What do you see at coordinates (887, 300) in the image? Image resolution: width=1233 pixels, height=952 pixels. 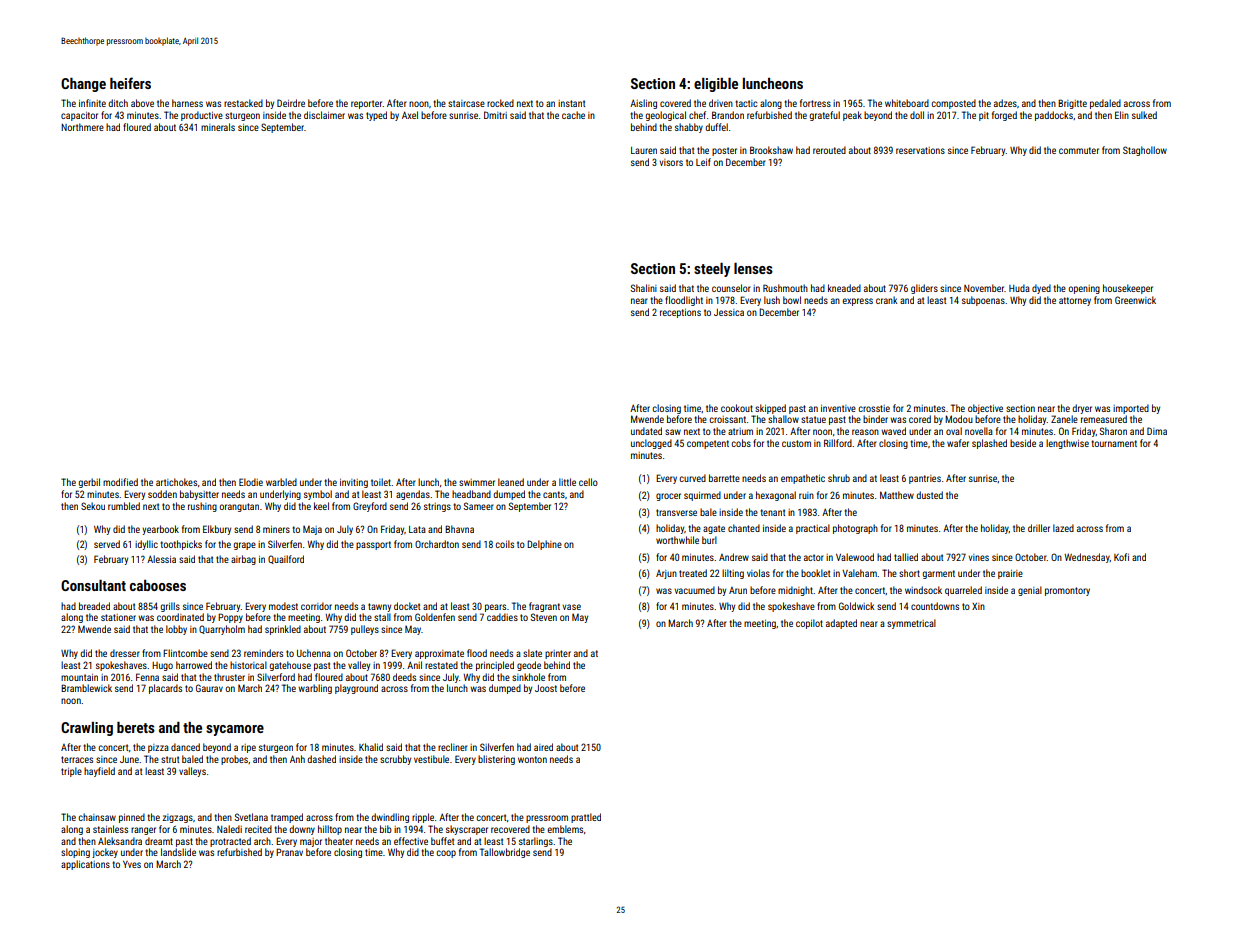 I see `crank` at bounding box center [887, 300].
